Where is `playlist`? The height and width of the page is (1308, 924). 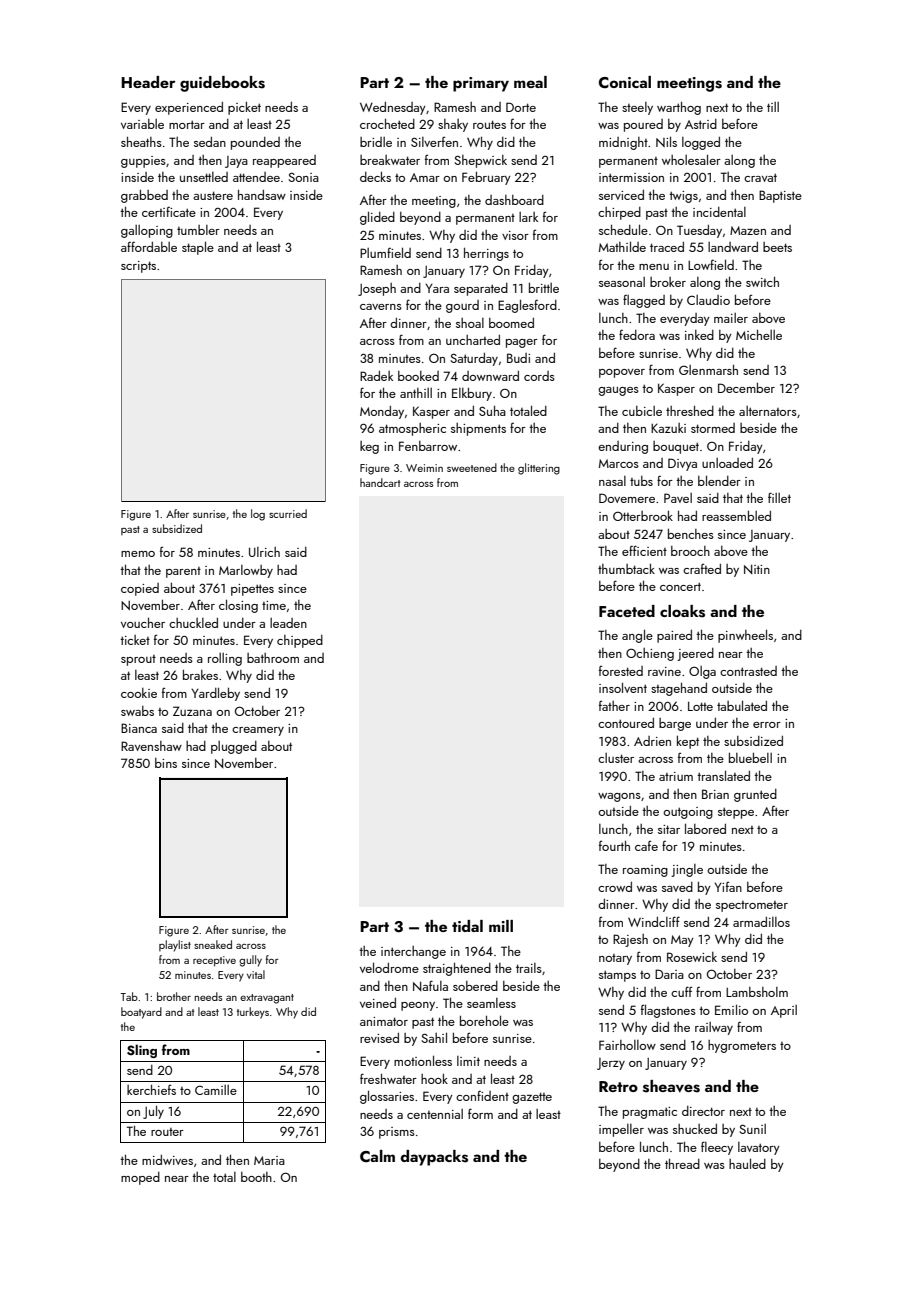
playlist is located at coordinates (175, 946).
